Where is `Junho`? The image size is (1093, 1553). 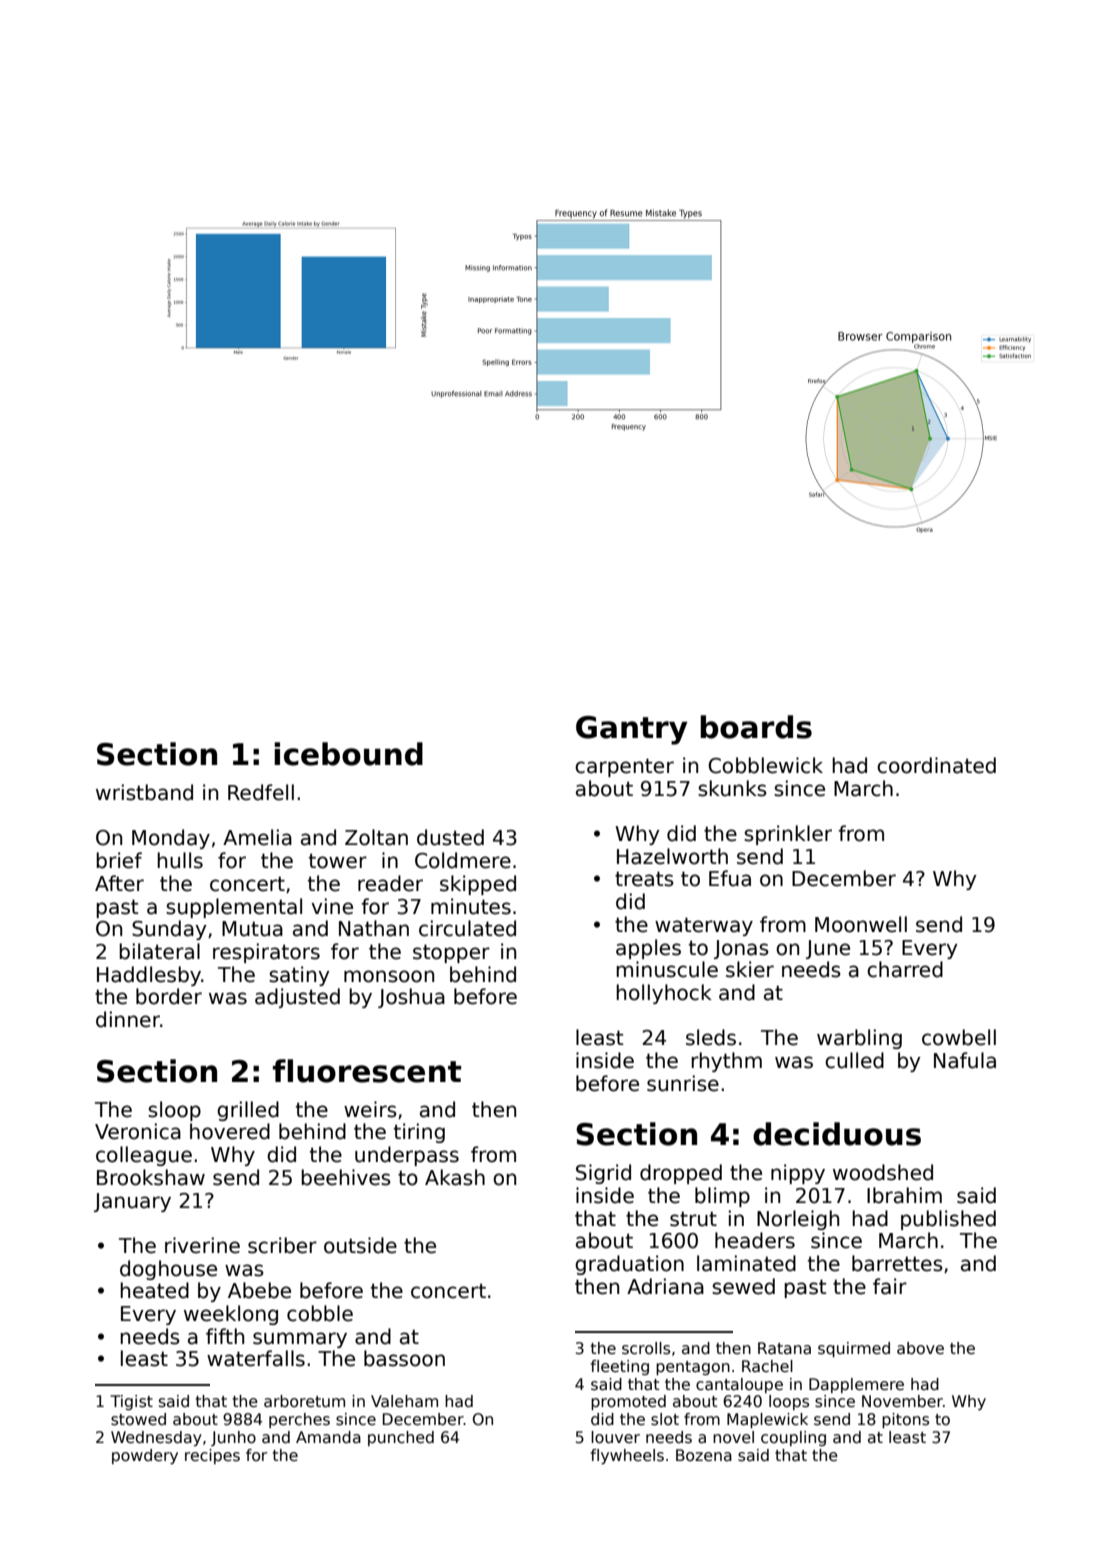
Junho is located at coordinates (233, 1438).
